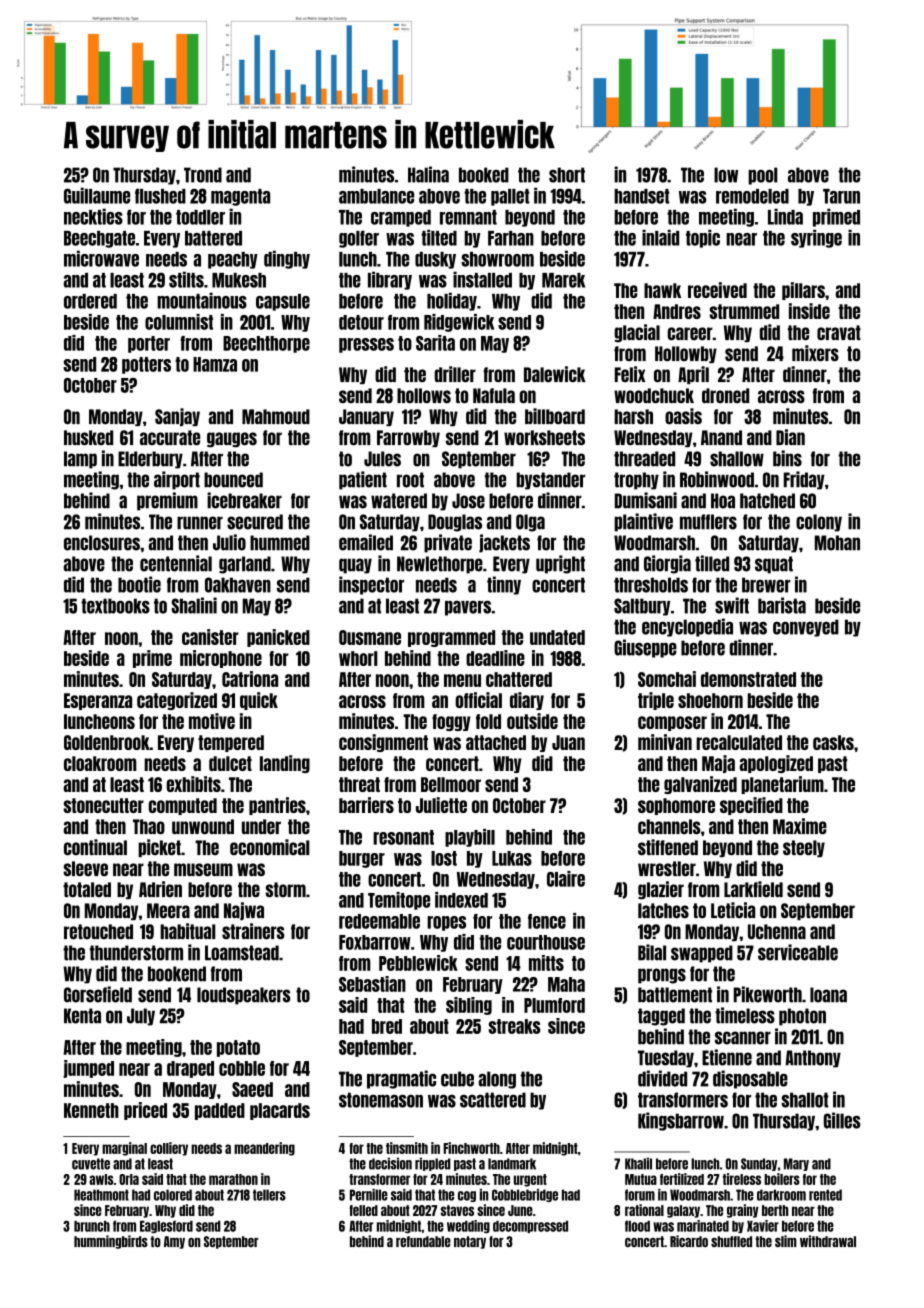 Image resolution: width=924 pixels, height=1308 pixels. What do you see at coordinates (423, 1241) in the page?
I see `refundable` at bounding box center [423, 1241].
